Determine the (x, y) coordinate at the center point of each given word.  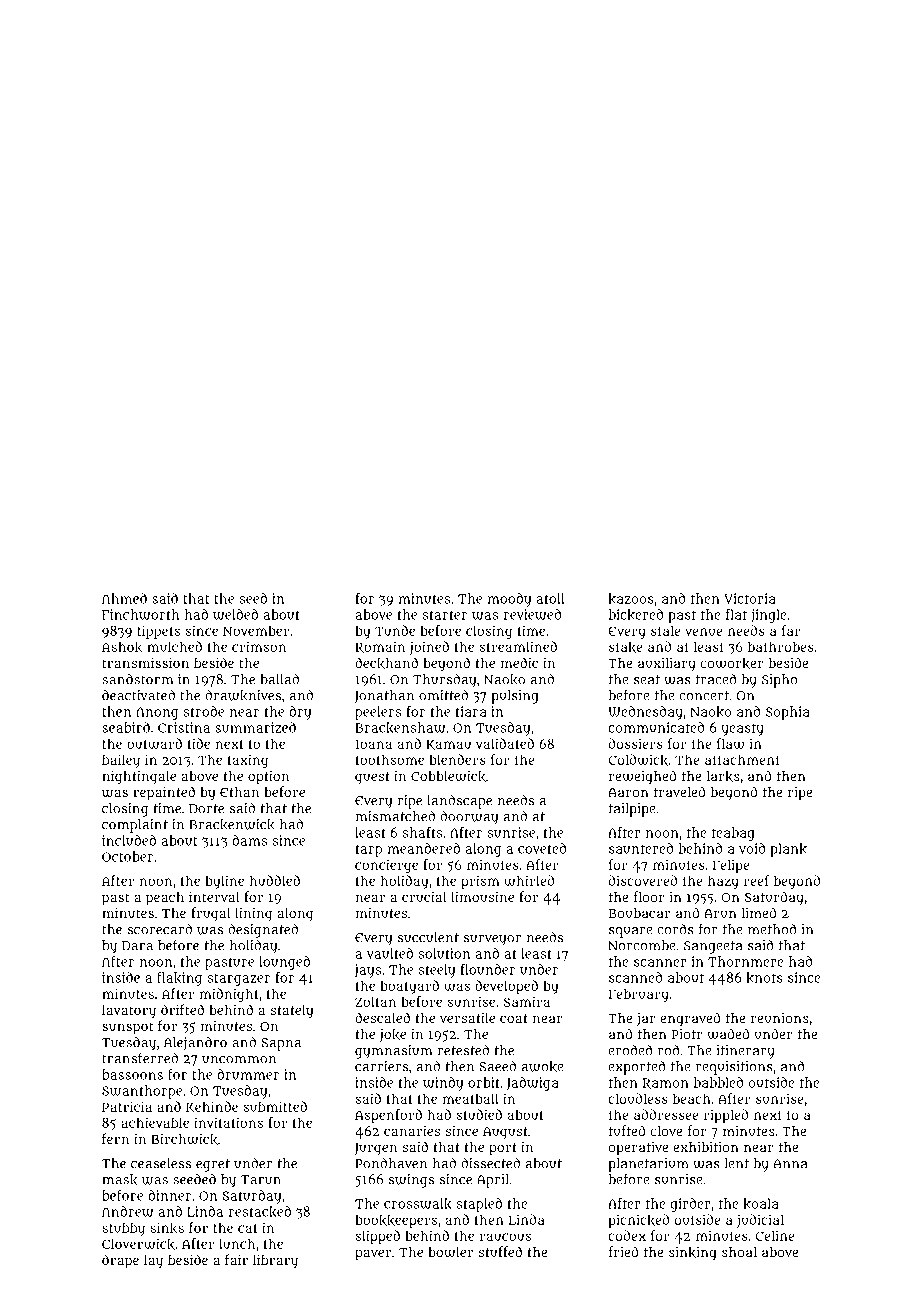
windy (443, 1084)
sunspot (128, 1028)
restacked (260, 1212)
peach (165, 899)
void (752, 848)
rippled (726, 1116)
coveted (542, 848)
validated (505, 743)
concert (704, 696)
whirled (529, 880)
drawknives (243, 696)
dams (249, 840)
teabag (733, 834)
